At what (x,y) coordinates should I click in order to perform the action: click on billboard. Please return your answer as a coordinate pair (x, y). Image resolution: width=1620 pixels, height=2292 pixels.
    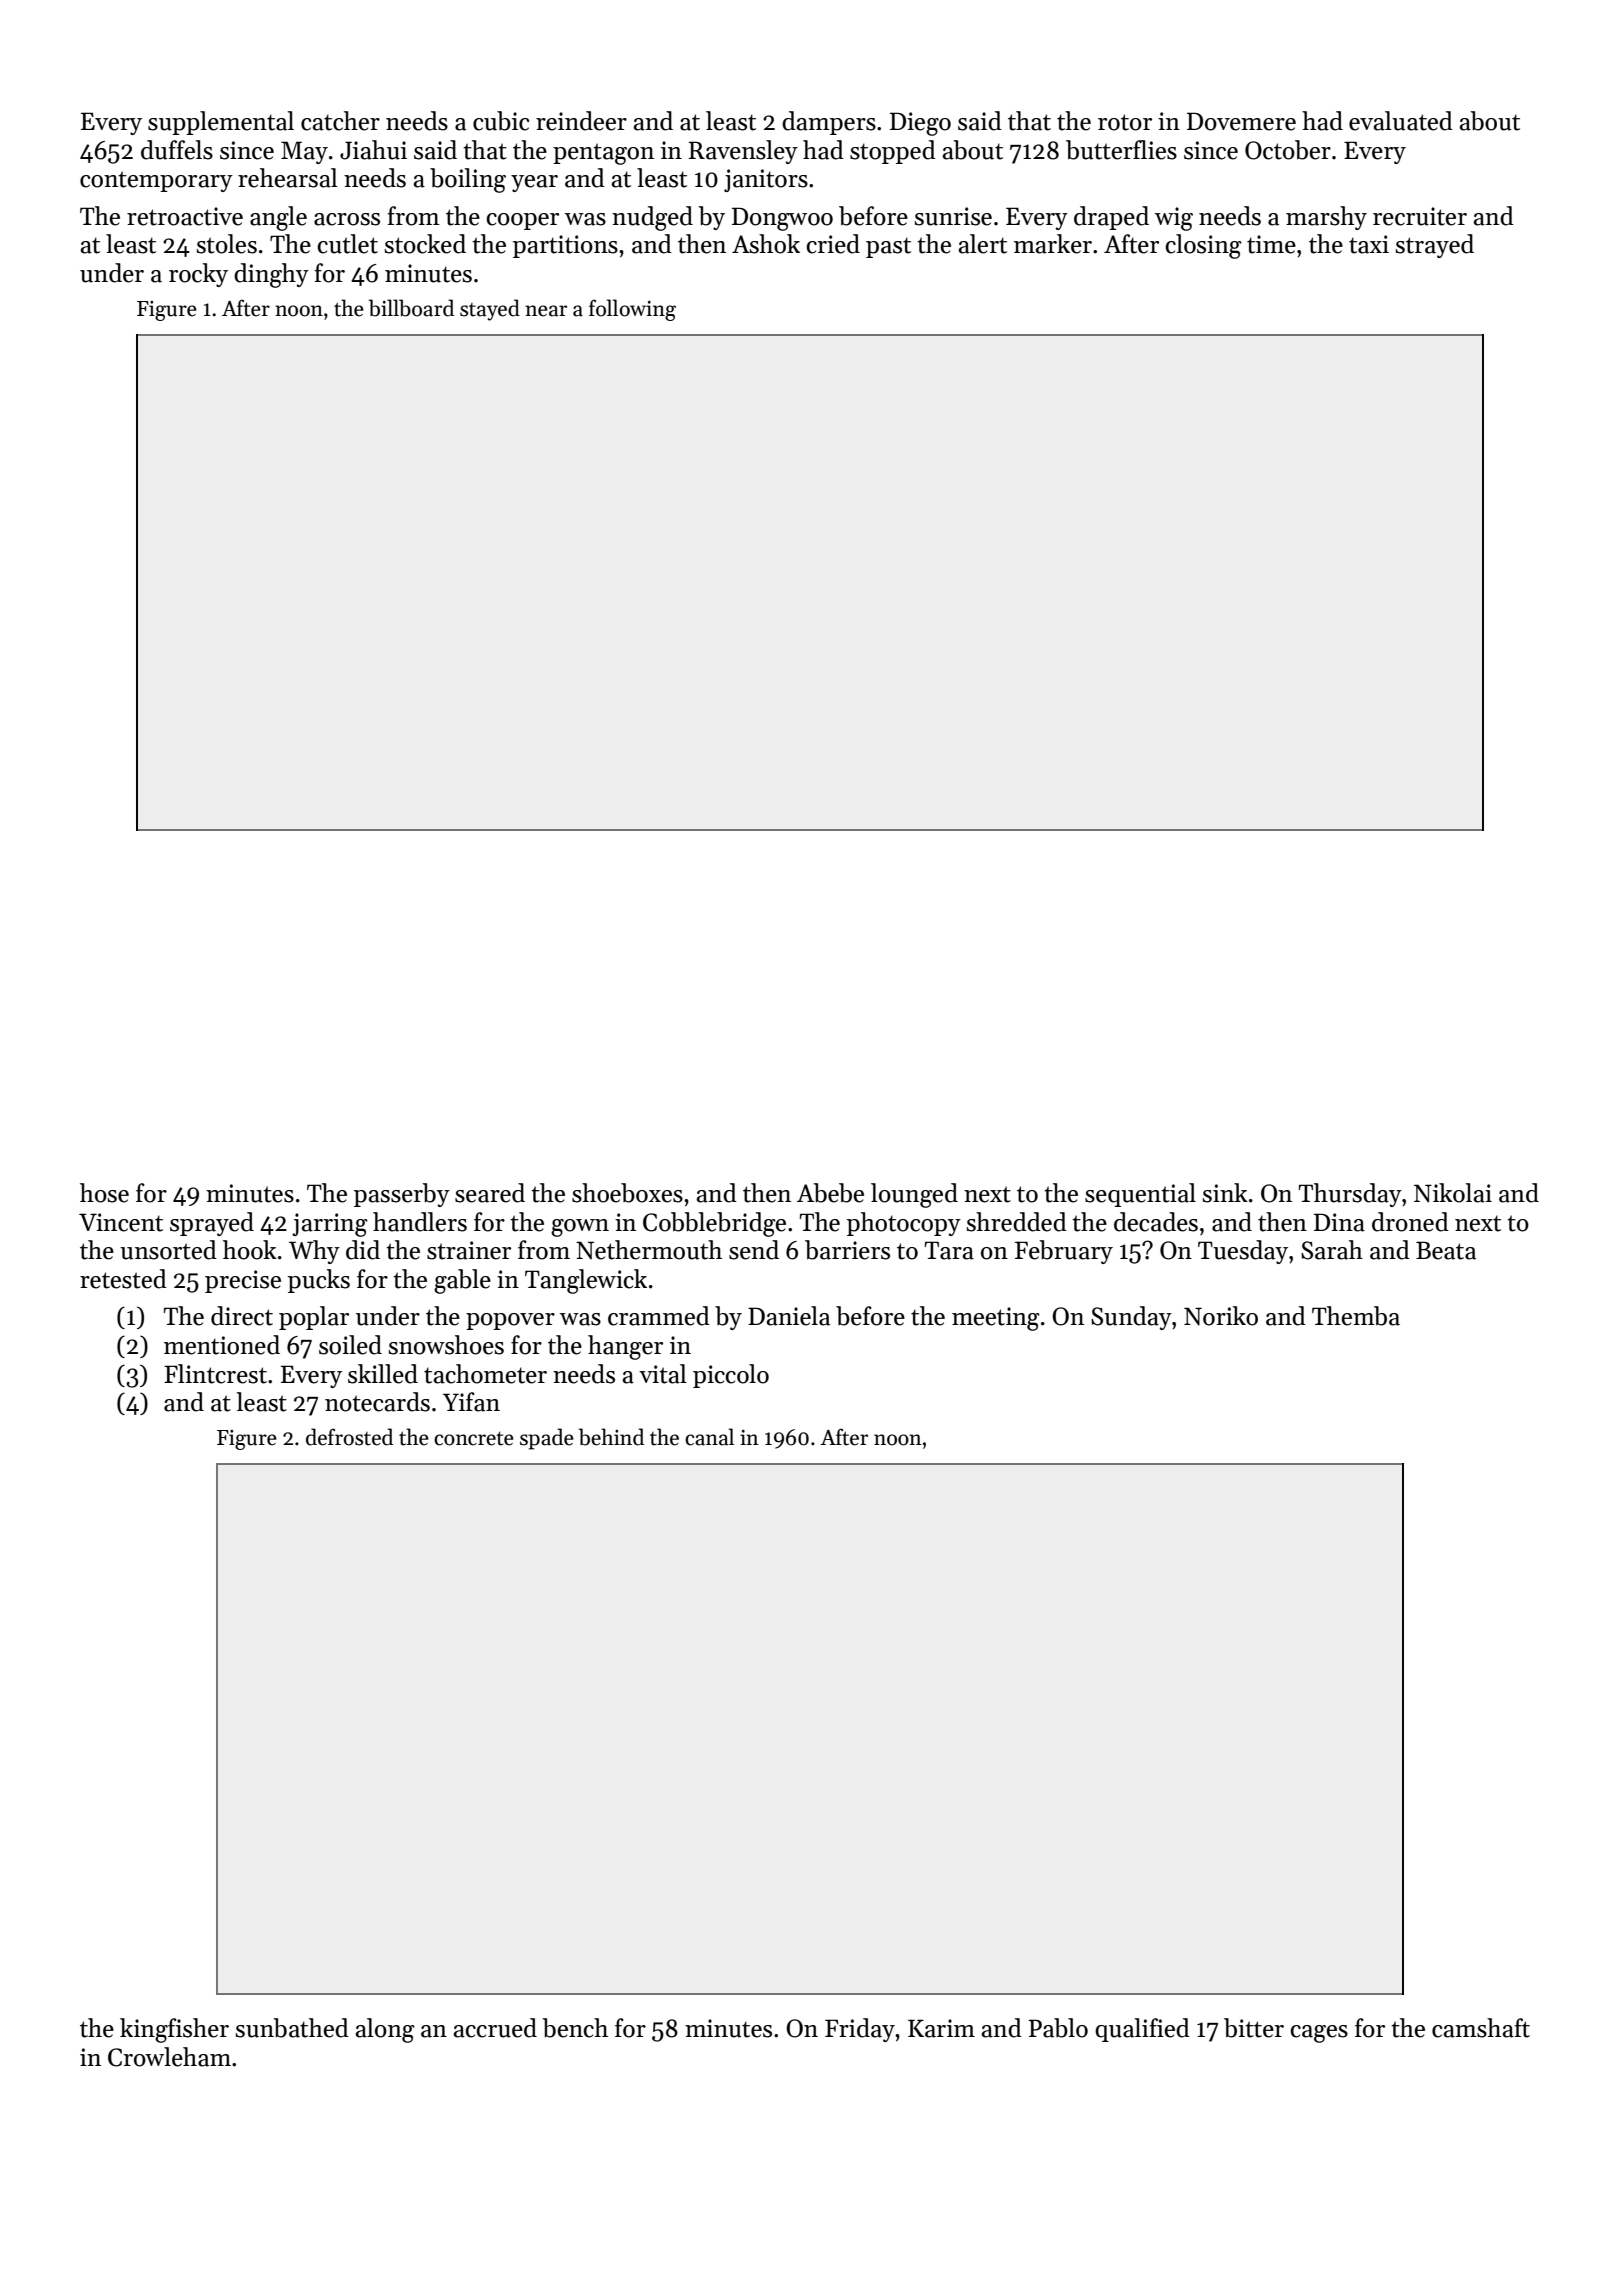
    Looking at the image, I should click on (411, 308).
